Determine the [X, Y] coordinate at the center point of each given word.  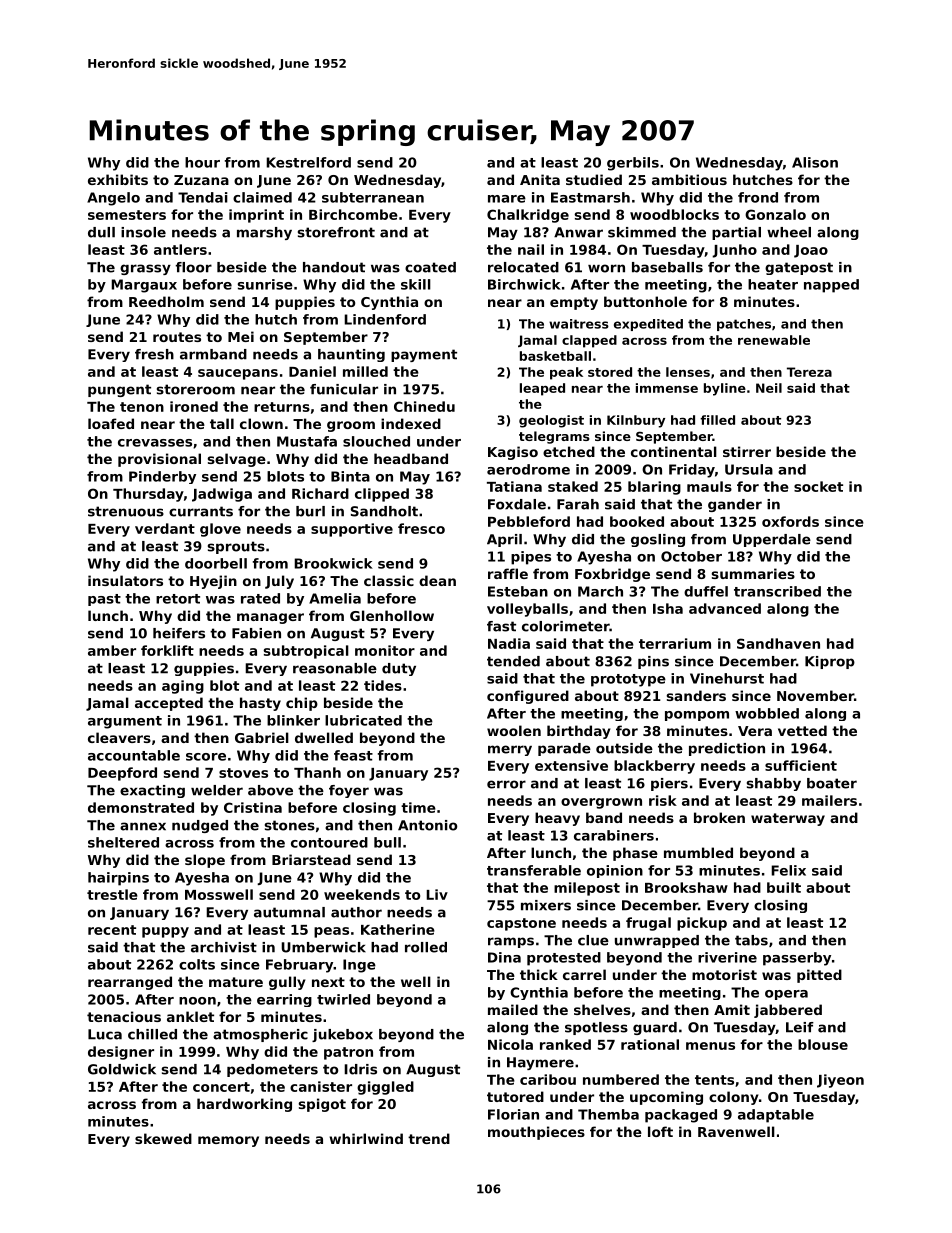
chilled [152, 1034]
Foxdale [517, 504]
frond [758, 197]
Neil [769, 388]
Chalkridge [528, 216]
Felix [788, 870]
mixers [546, 905]
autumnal [289, 912]
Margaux [144, 286]
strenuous [126, 511]
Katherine [398, 929]
